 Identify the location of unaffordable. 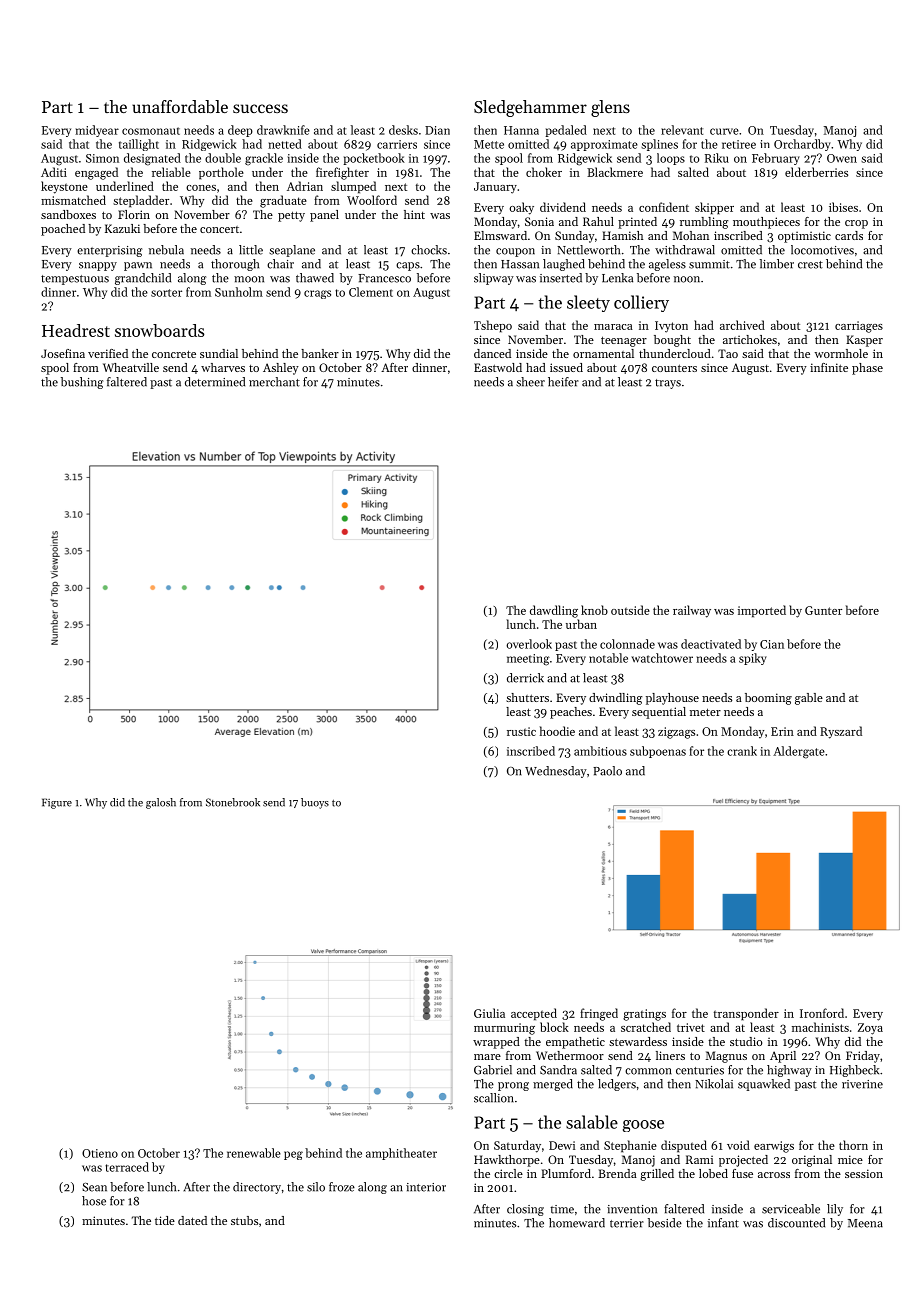
(180, 106).
